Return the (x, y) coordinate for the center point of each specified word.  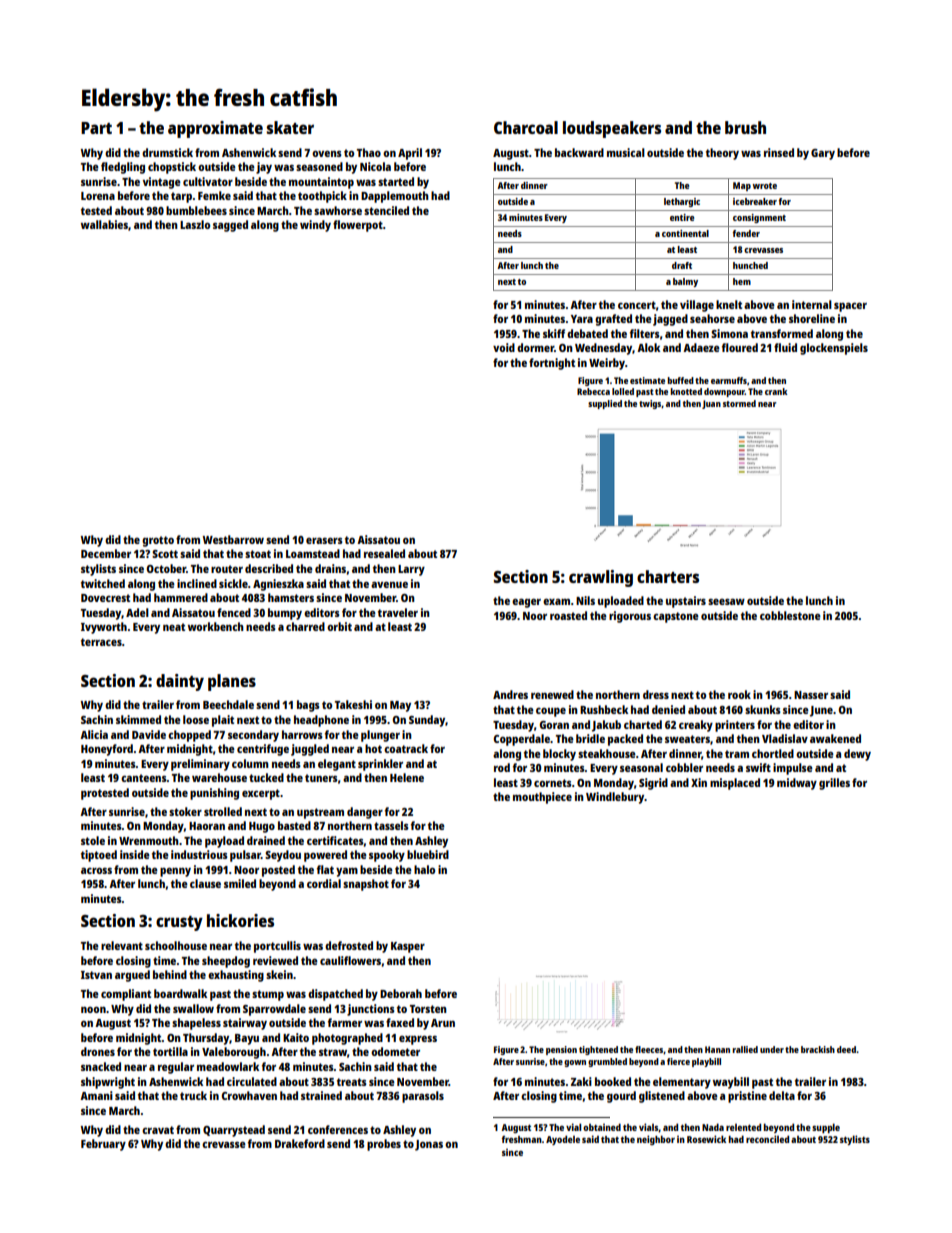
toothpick (322, 197)
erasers (324, 540)
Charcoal (526, 127)
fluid (785, 347)
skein (279, 974)
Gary (823, 154)
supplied (605, 404)
